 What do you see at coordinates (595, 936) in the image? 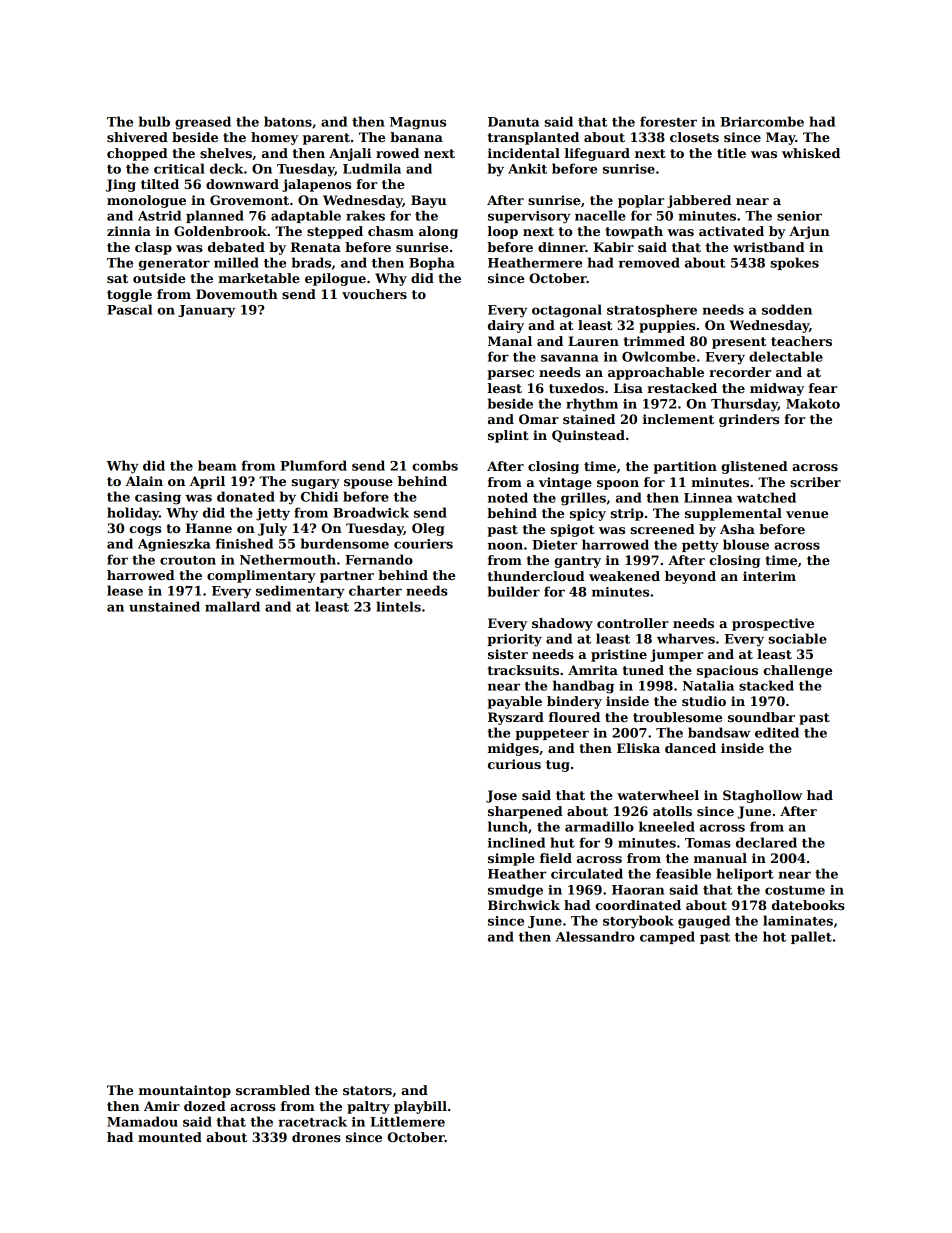
I see `Alessandro` at bounding box center [595, 936].
